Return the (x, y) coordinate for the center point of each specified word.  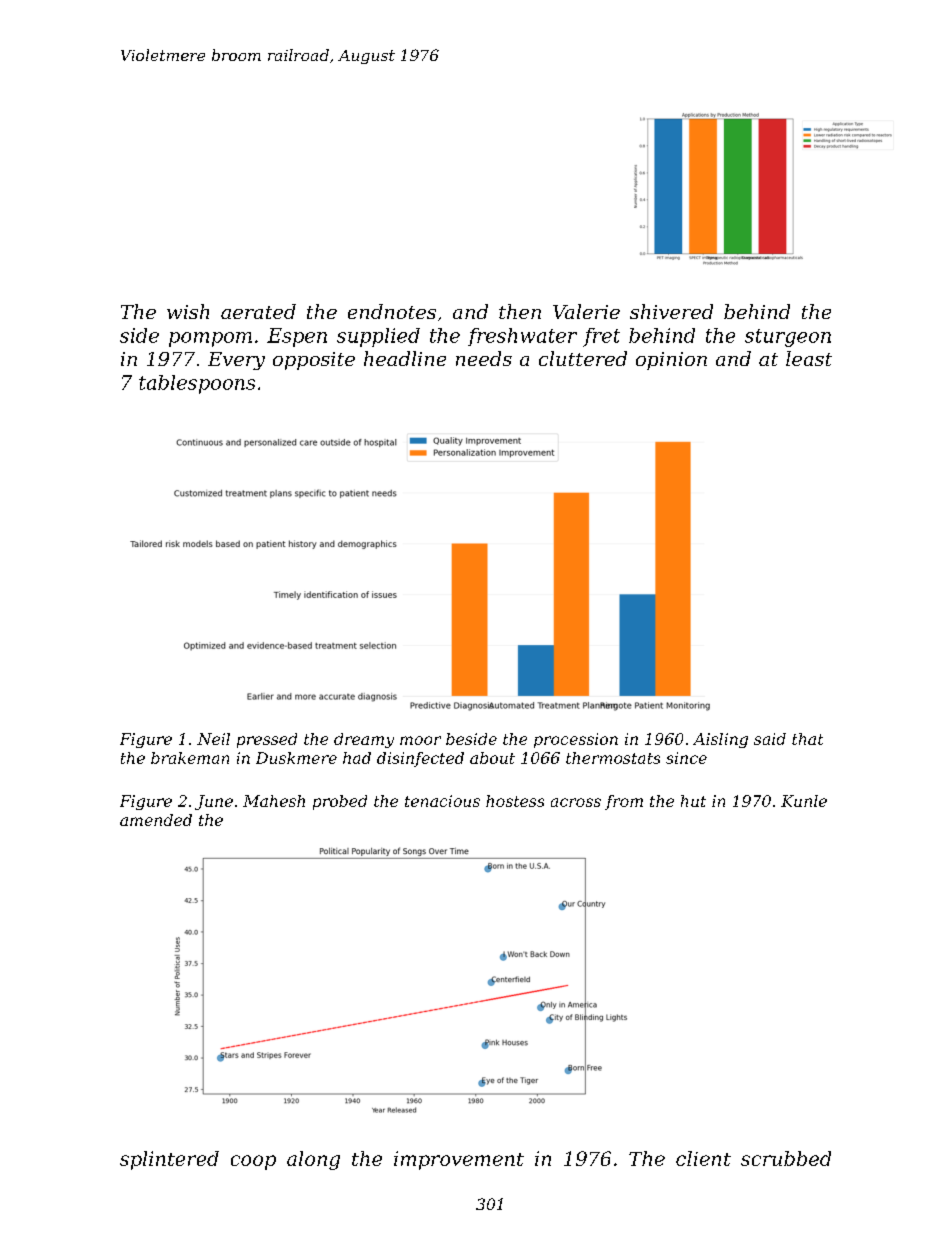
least (809, 358)
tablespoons (197, 384)
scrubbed (786, 1158)
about (492, 758)
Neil (213, 739)
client (703, 1158)
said (770, 739)
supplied (378, 337)
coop (253, 1162)
